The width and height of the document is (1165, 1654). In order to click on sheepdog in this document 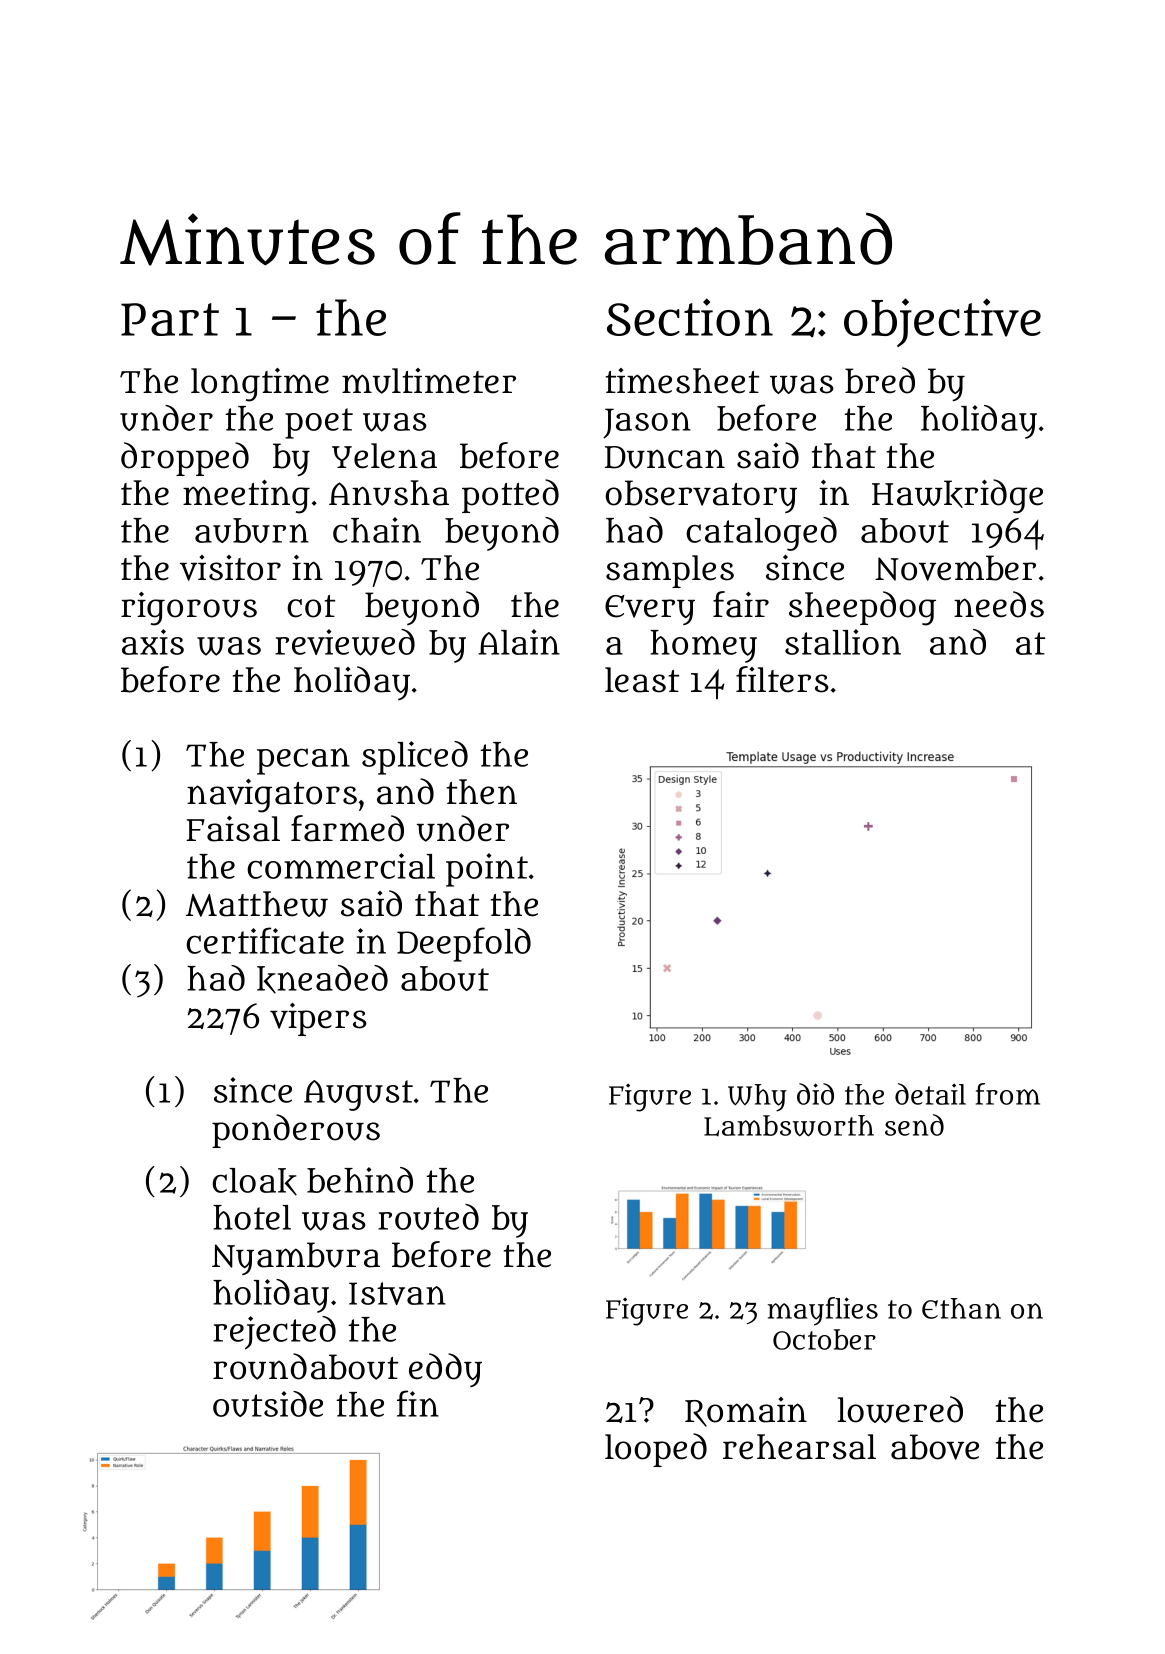, I will do `click(862, 608)`.
